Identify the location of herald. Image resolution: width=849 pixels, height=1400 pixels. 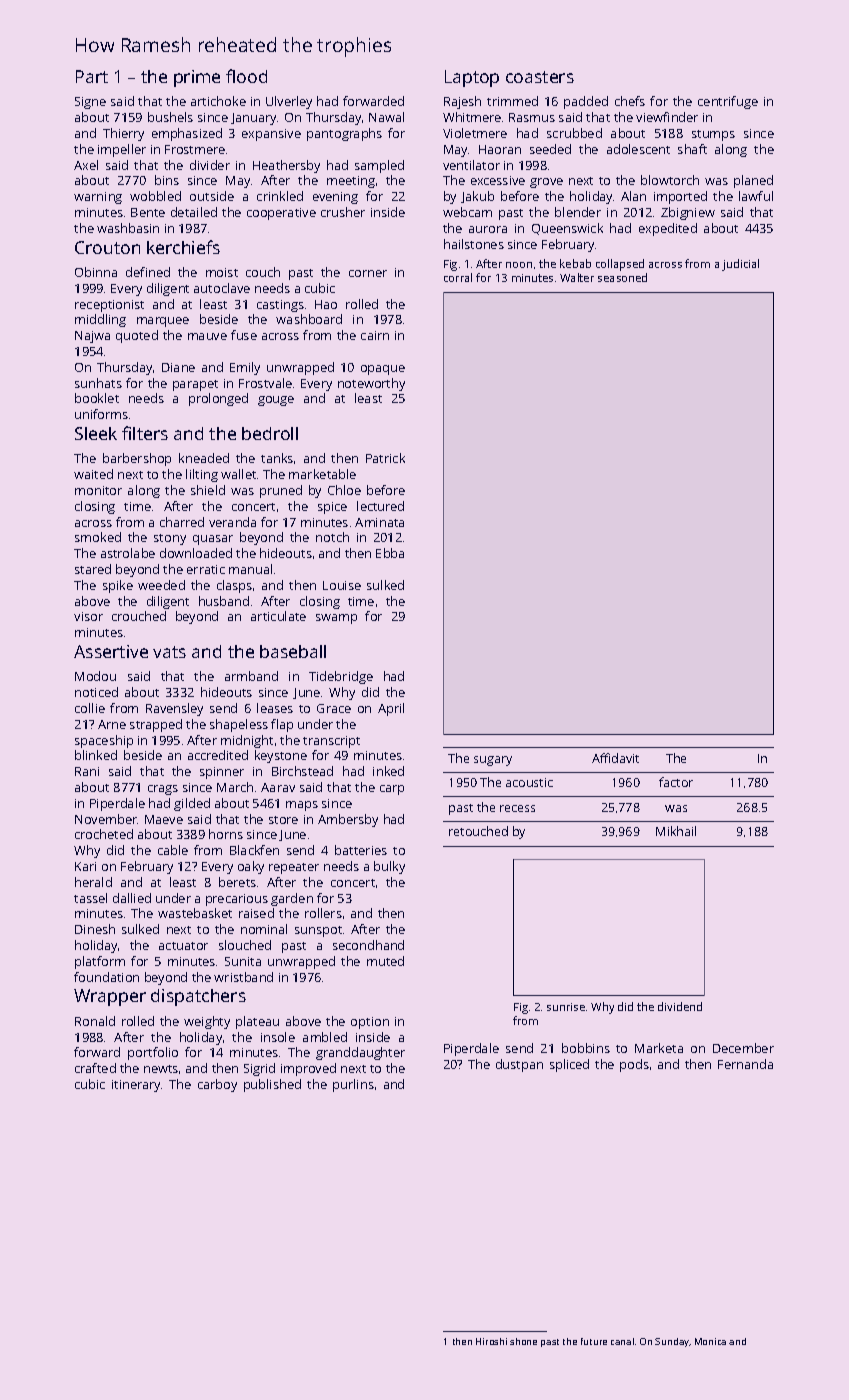
(93, 882).
